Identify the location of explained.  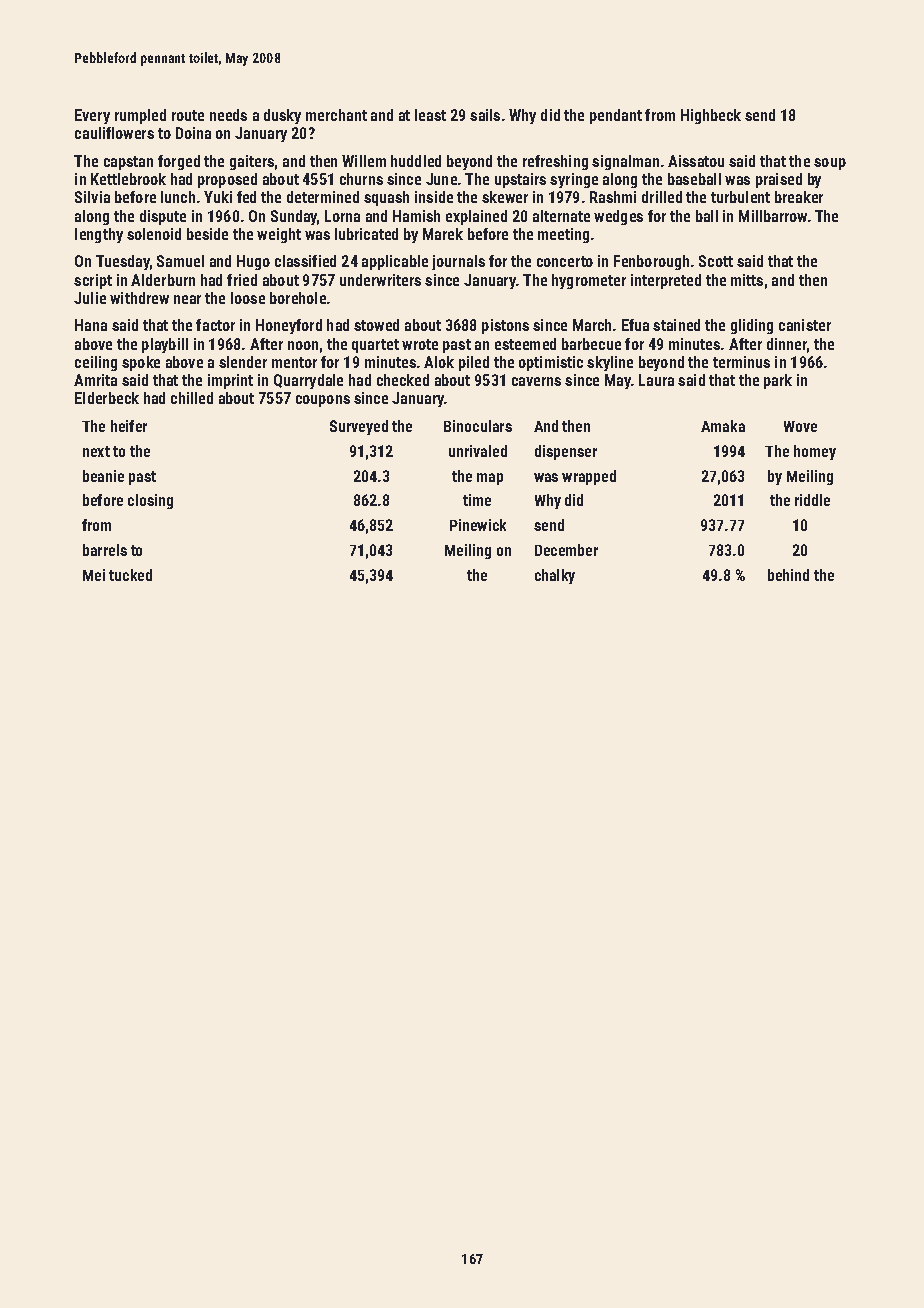
(476, 217).
